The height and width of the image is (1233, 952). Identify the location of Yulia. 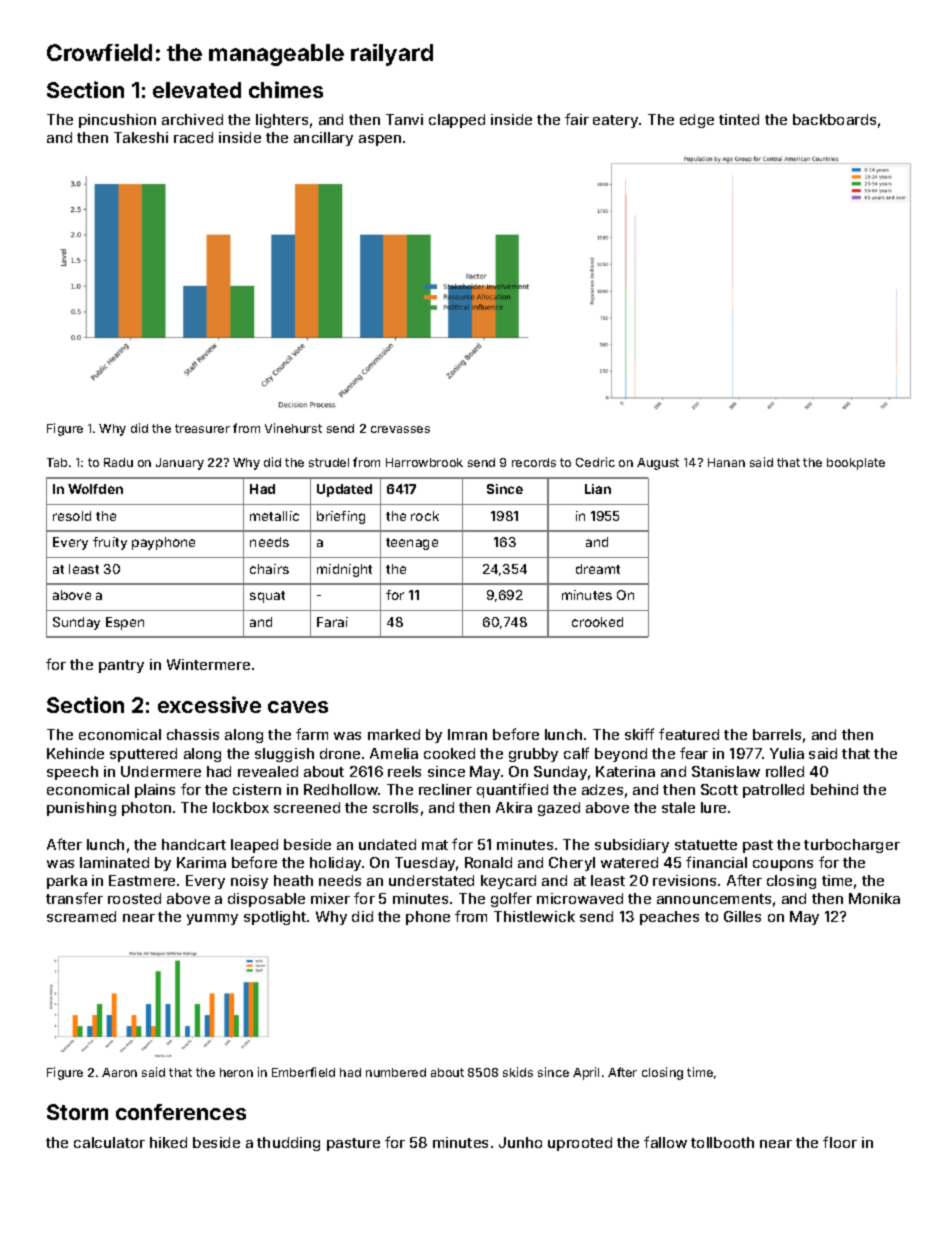
(787, 753).
